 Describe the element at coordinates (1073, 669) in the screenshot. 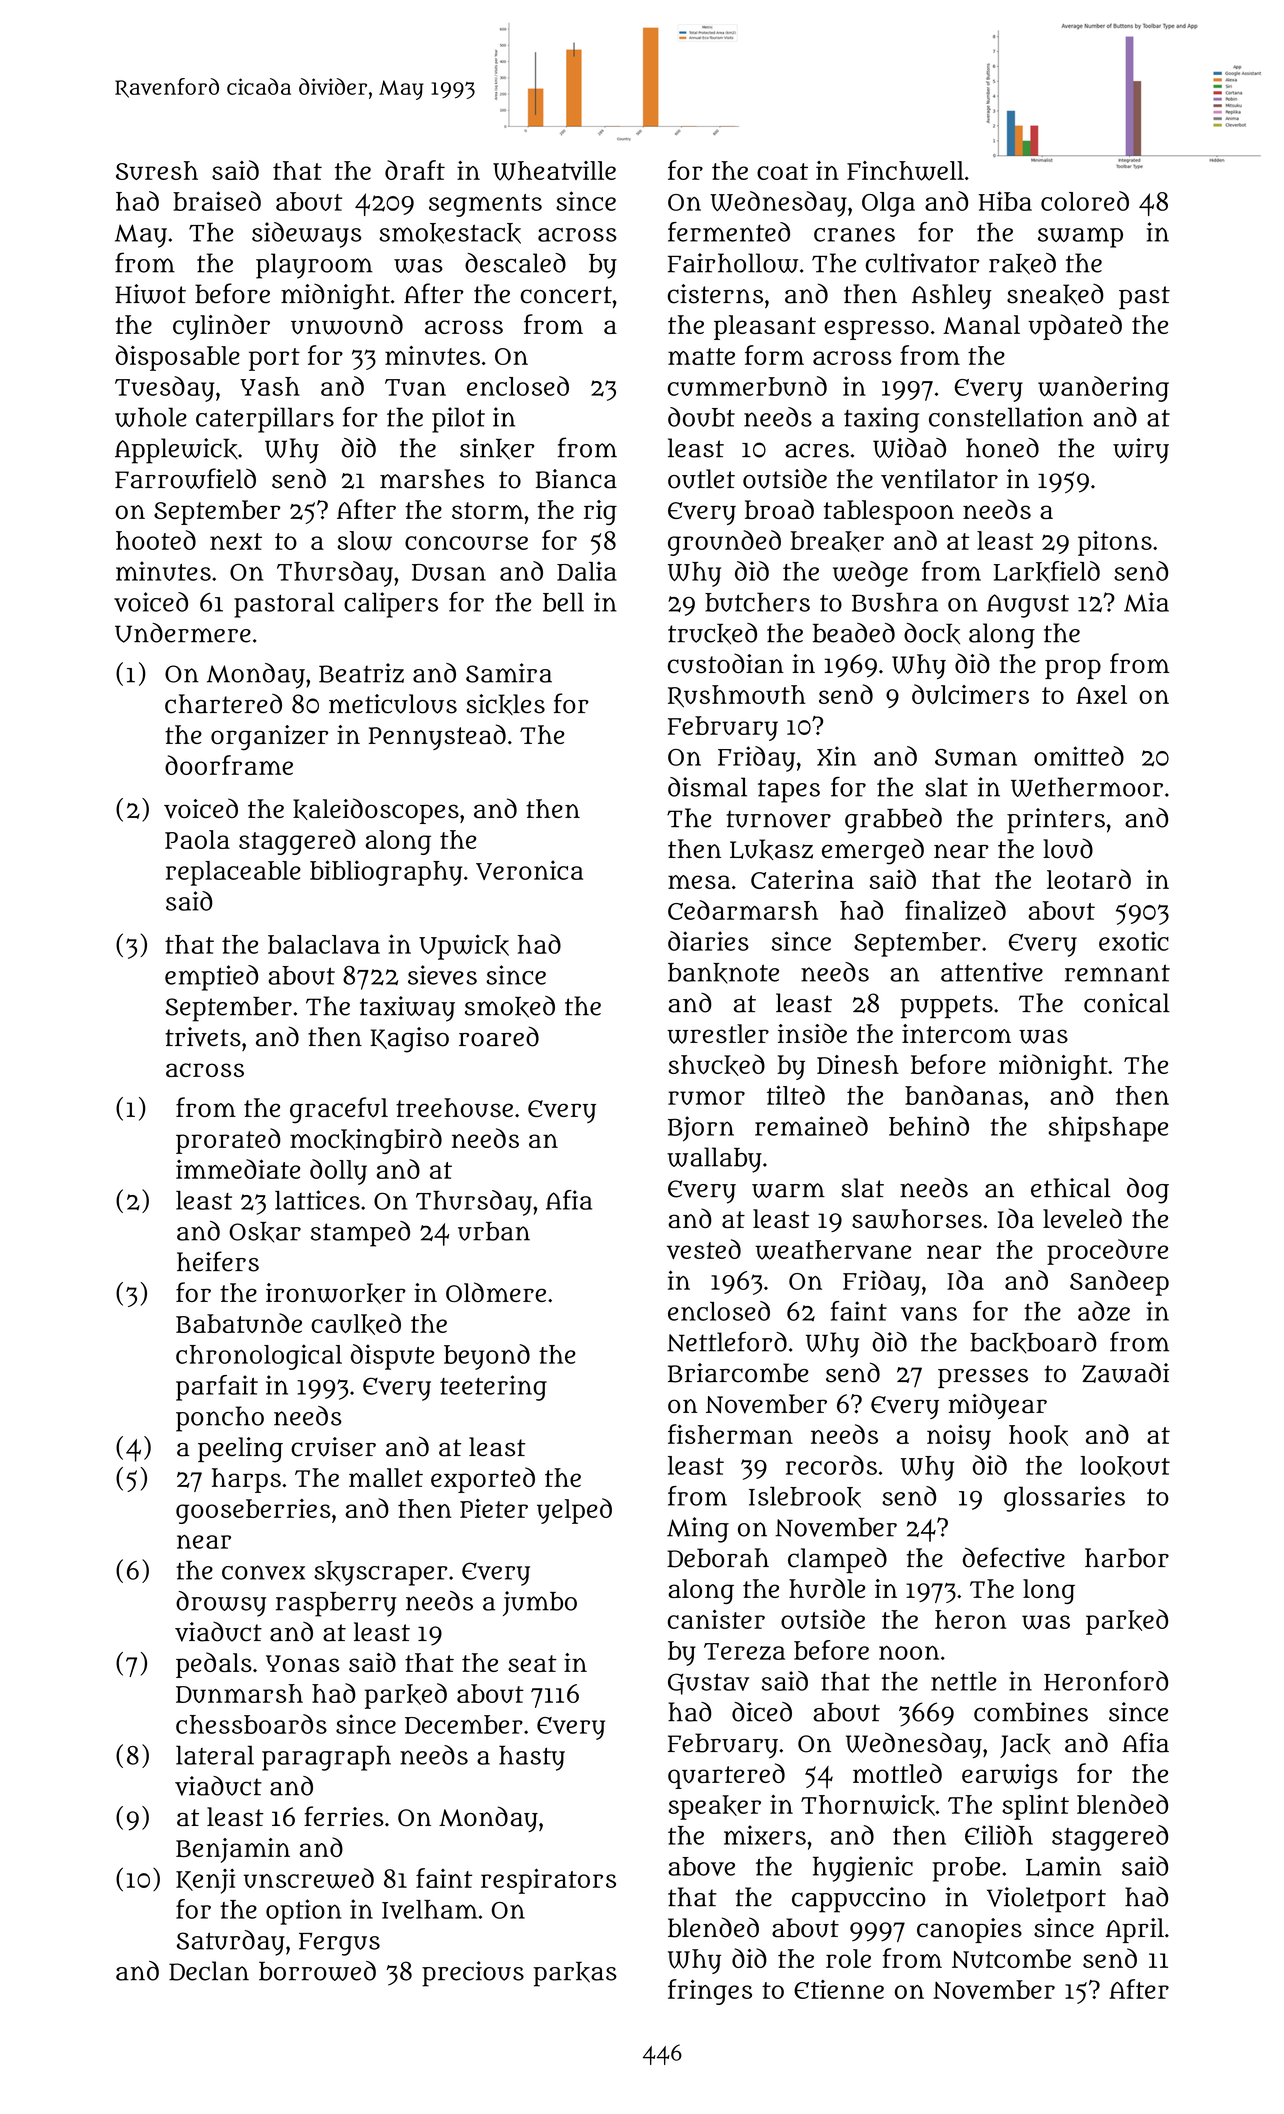

I see `prop` at that location.
